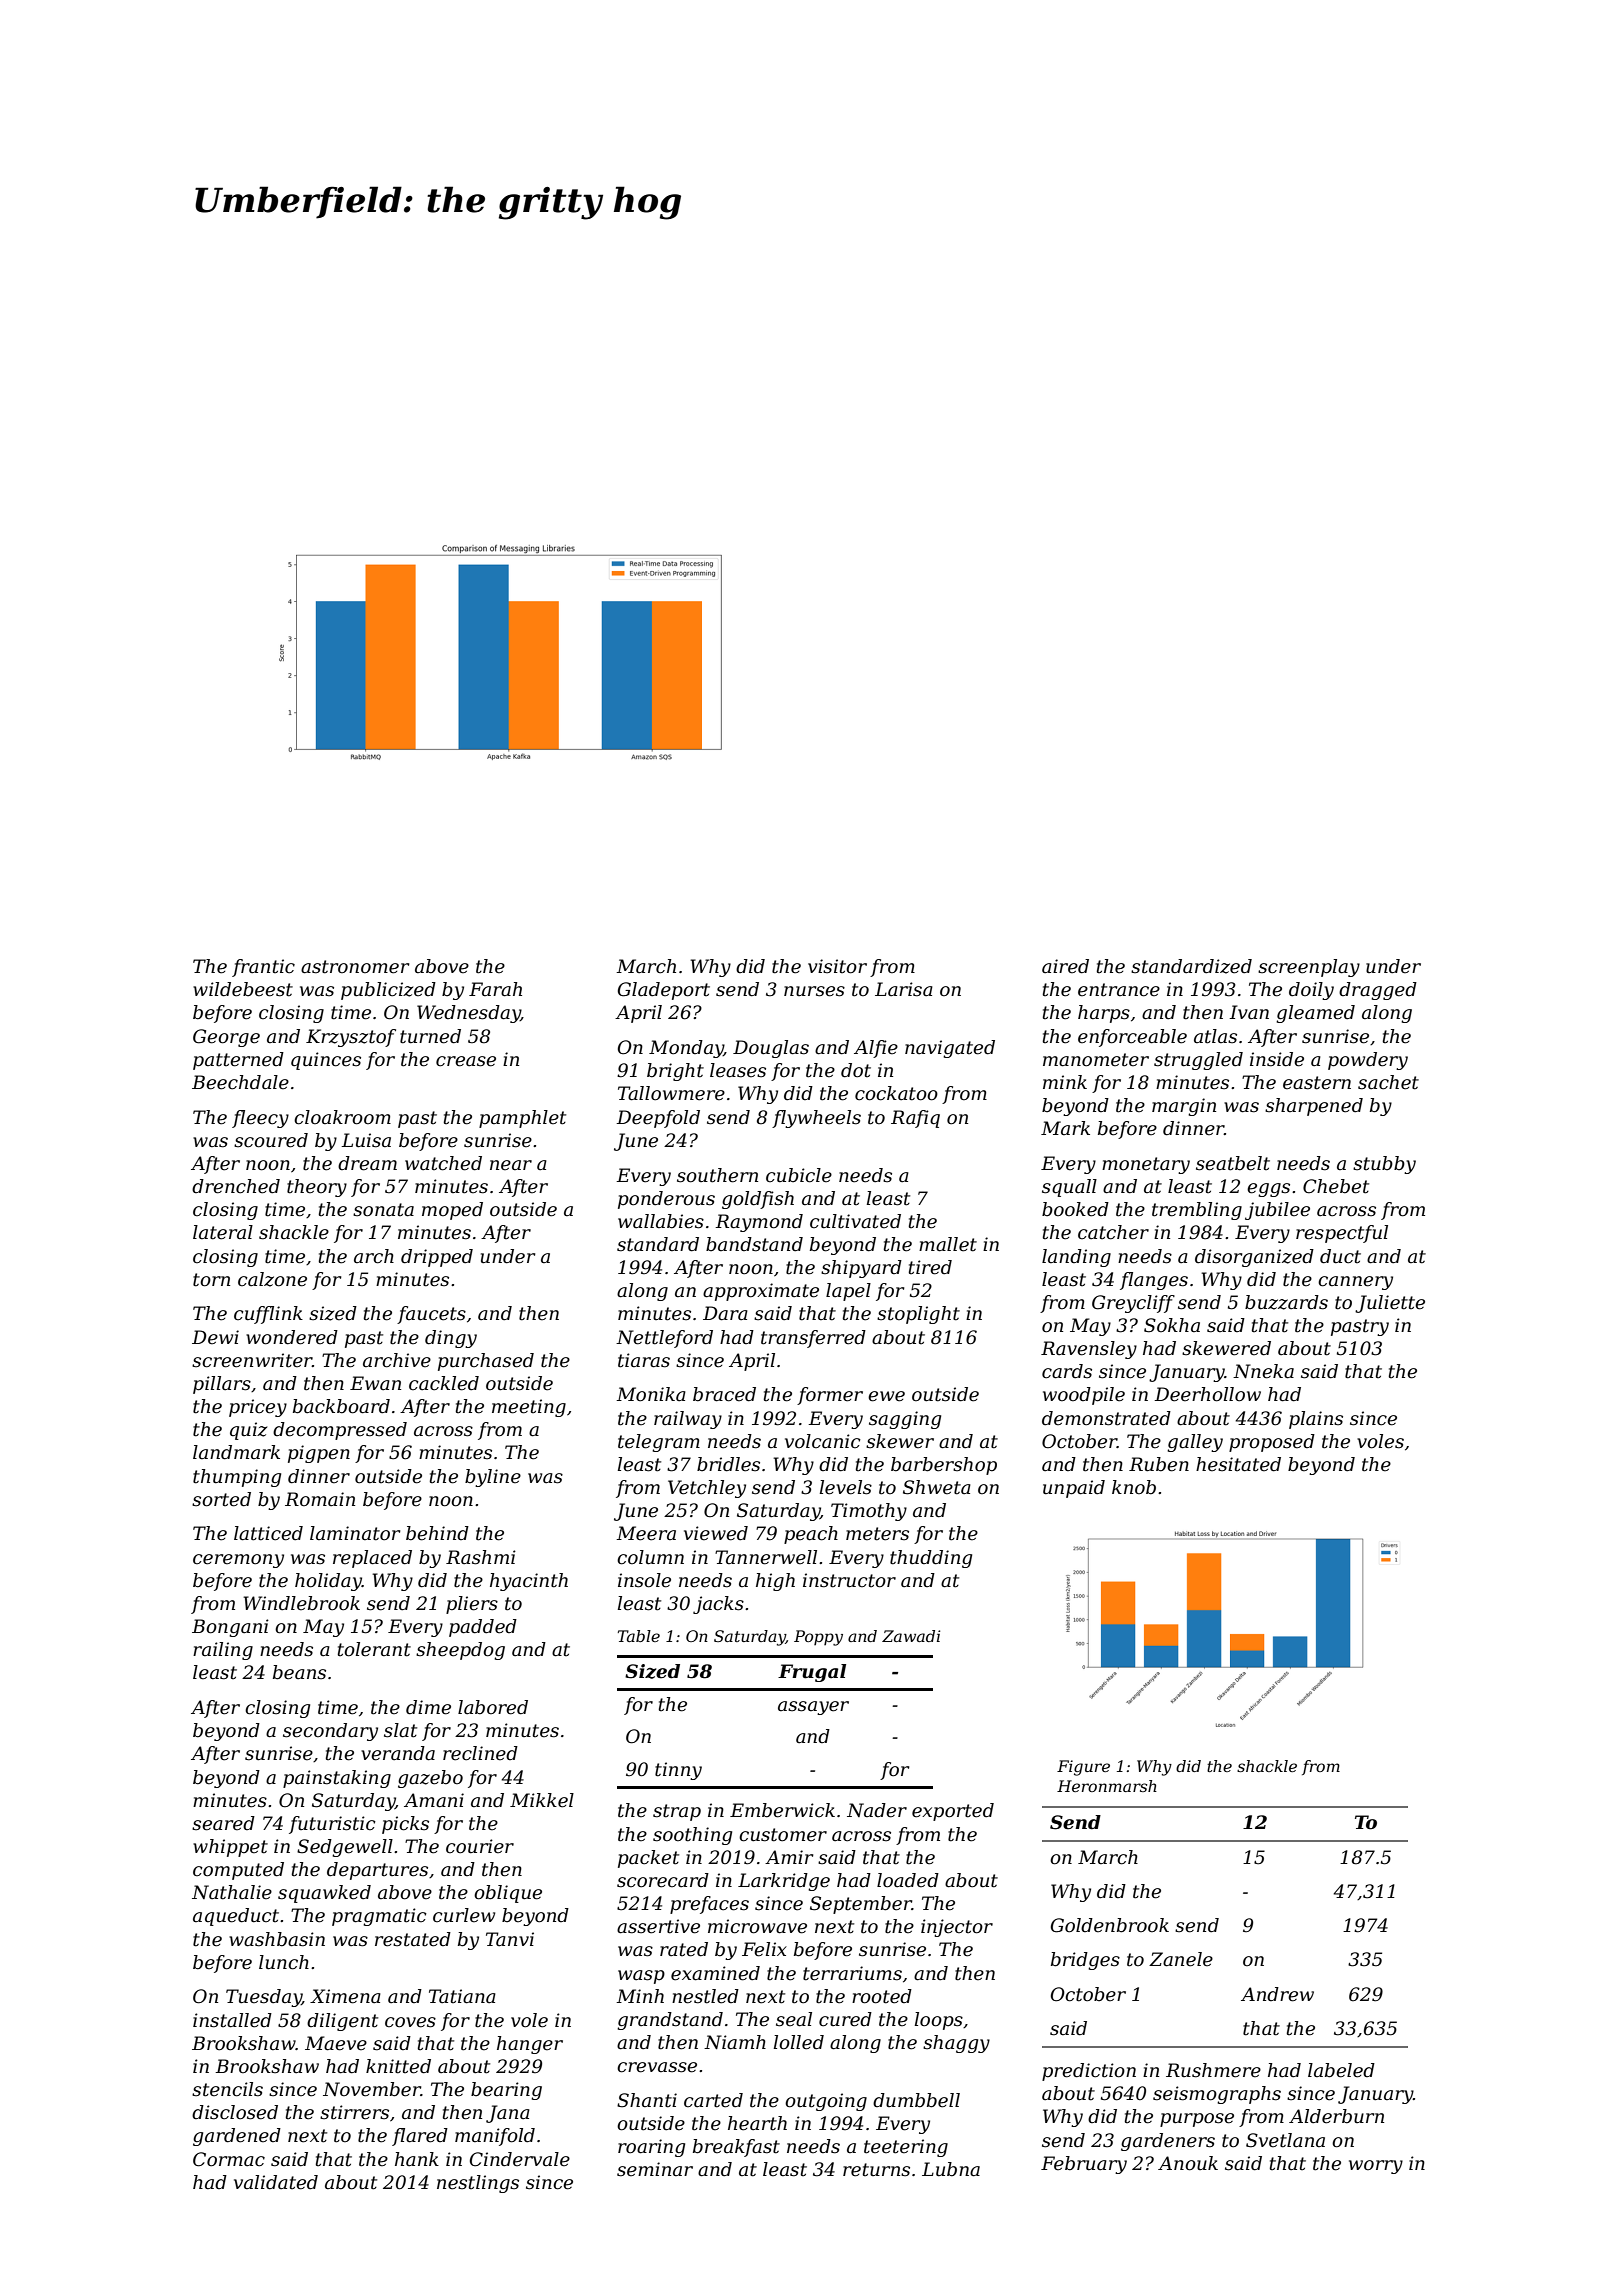 The height and width of the image is (2292, 1620). Describe the element at coordinates (355, 1533) in the image. I see `laminator` at that location.
